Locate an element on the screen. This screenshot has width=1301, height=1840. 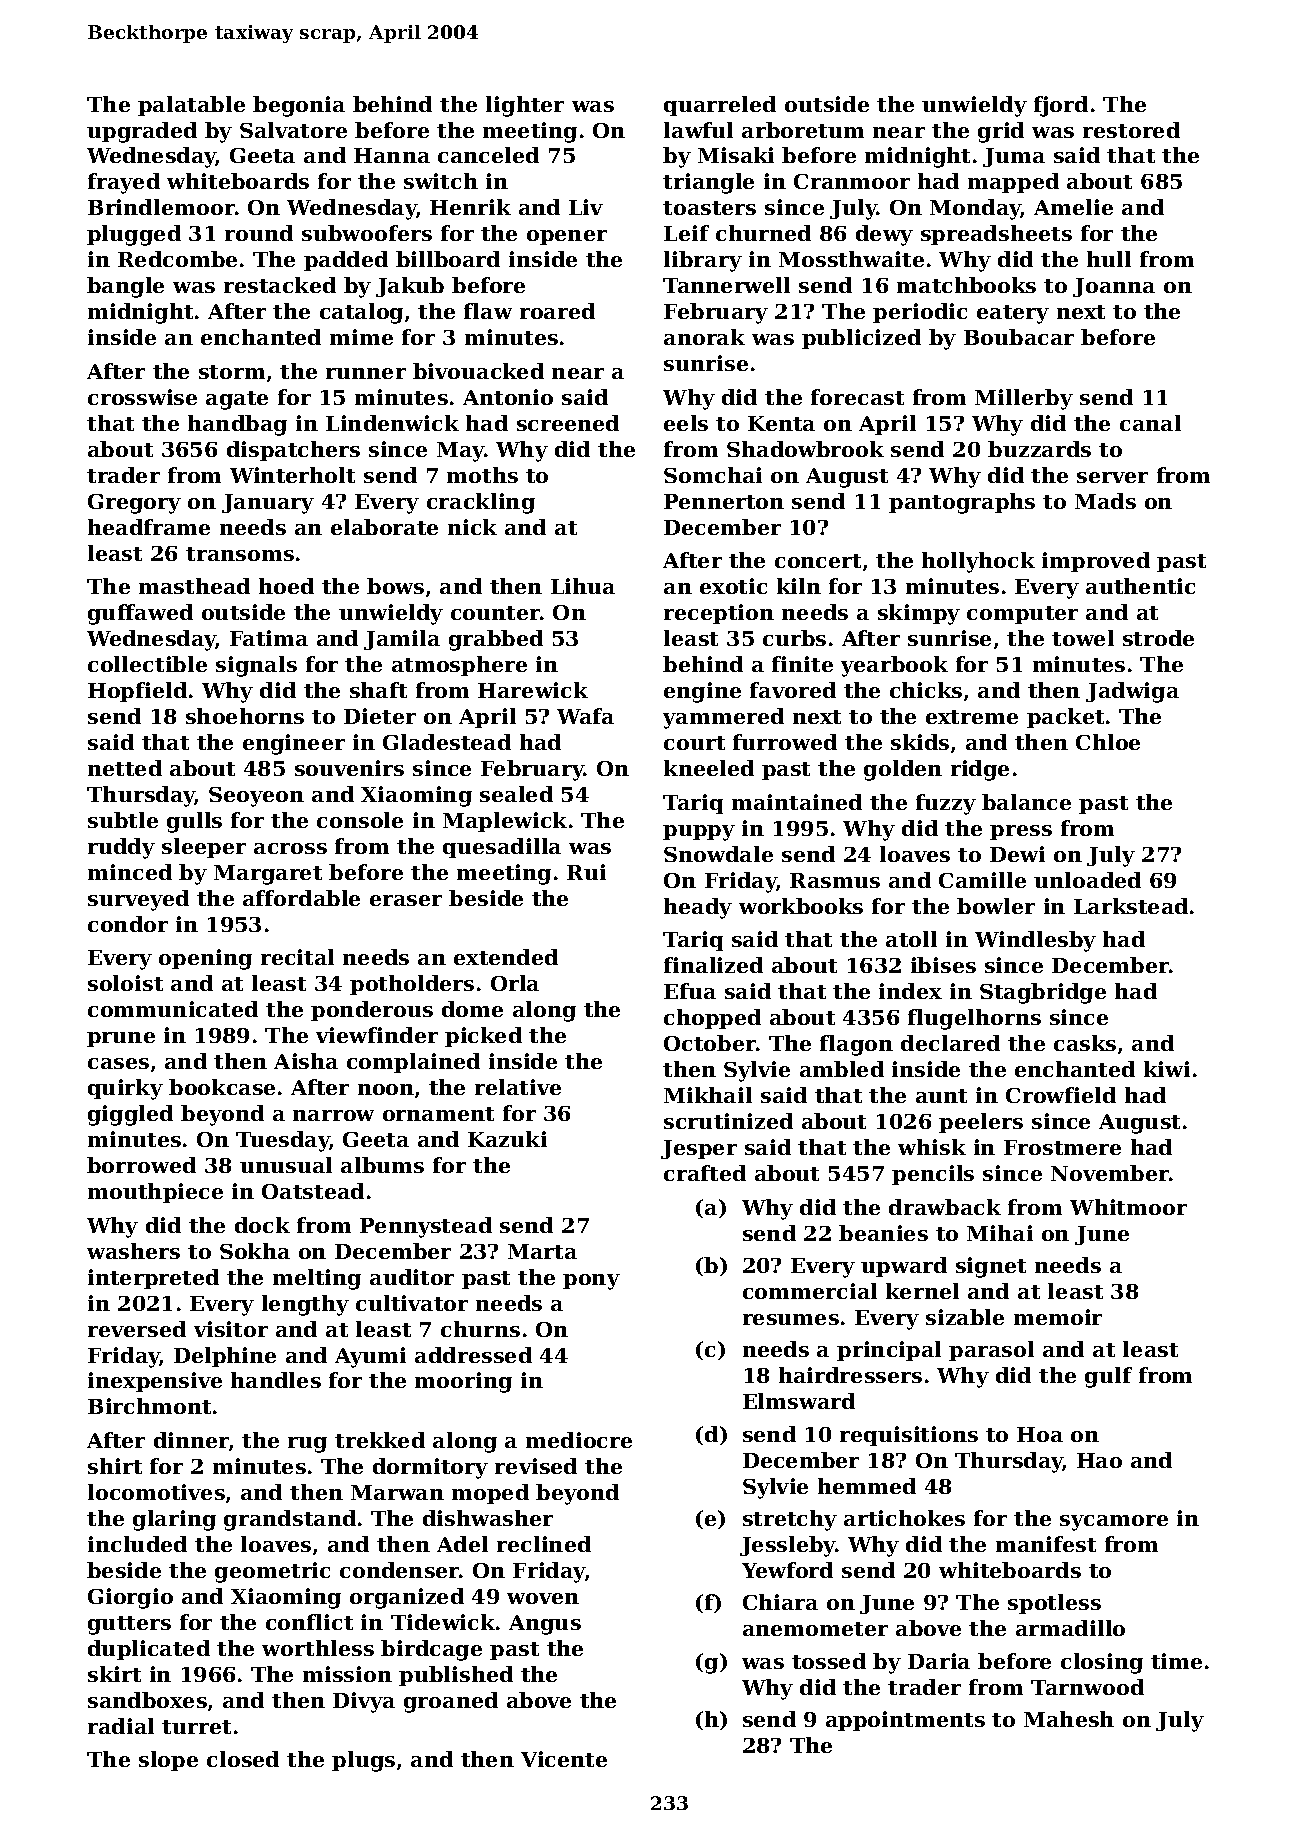
extended is located at coordinates (506, 957).
